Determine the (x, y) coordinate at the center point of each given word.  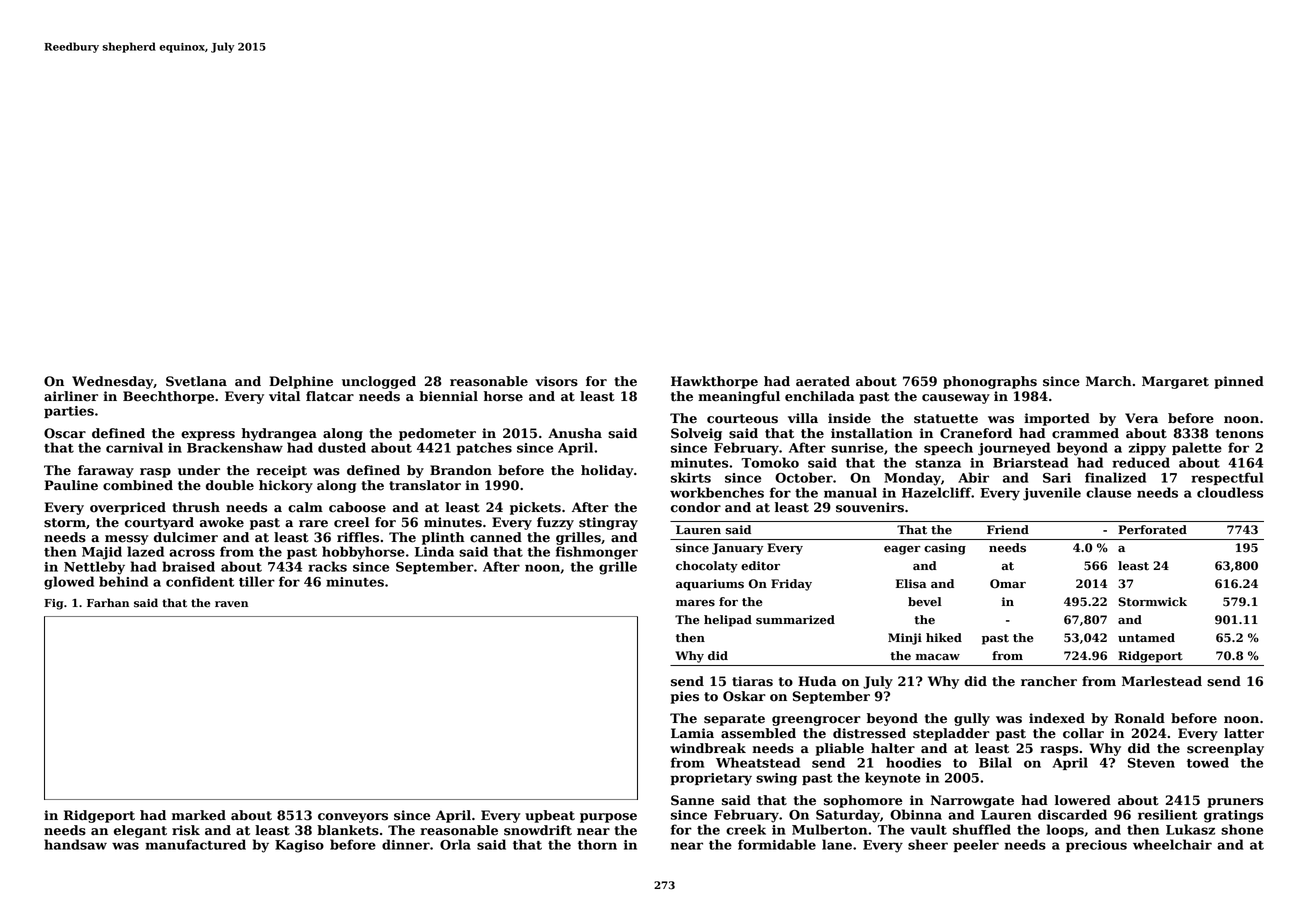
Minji (905, 639)
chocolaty (707, 567)
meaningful (739, 397)
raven (231, 604)
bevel (925, 602)
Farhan (108, 602)
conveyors (353, 818)
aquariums (710, 585)
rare (313, 524)
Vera (1141, 418)
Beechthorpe (168, 397)
